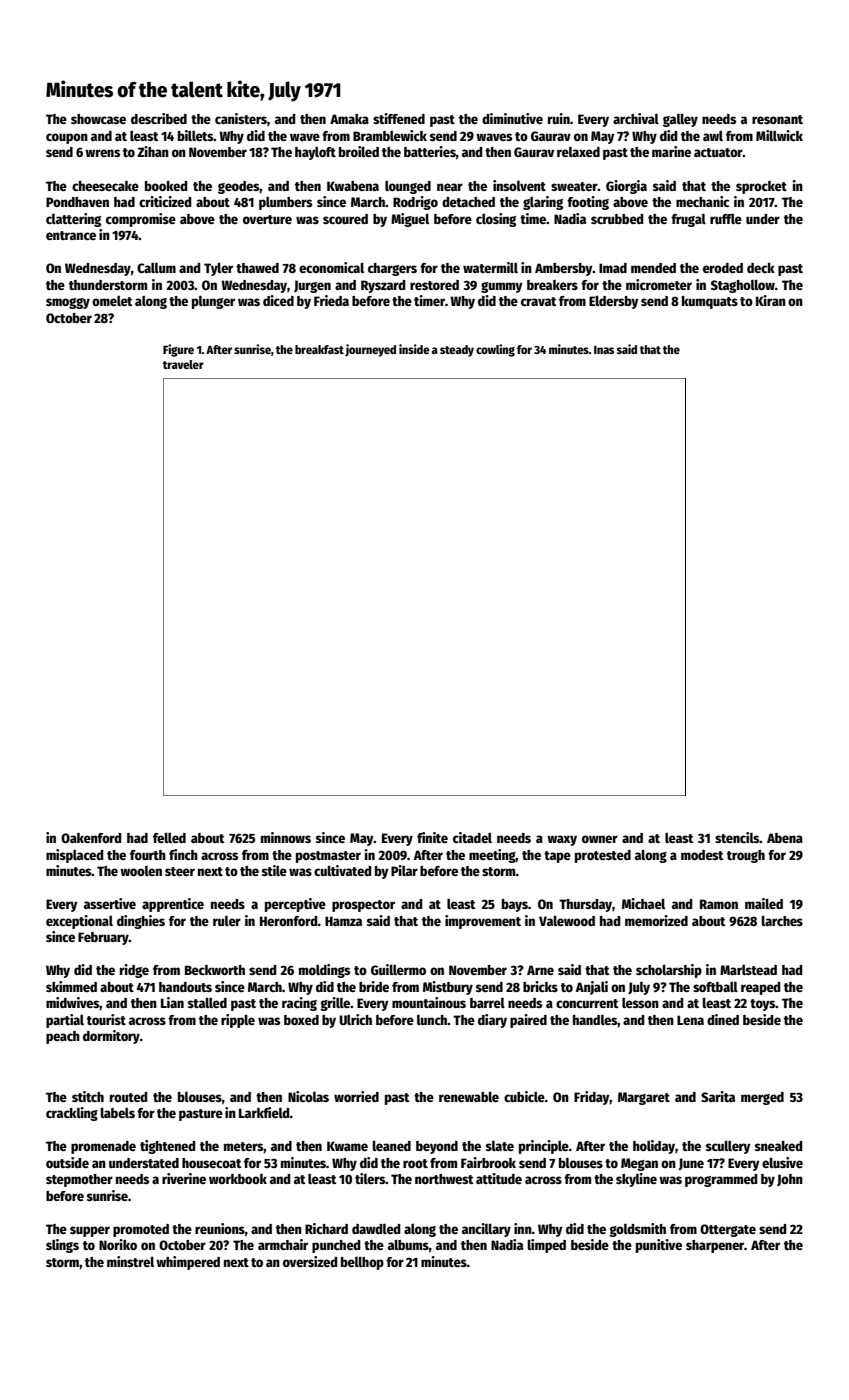 The height and width of the page is (1400, 849). I want to click on ruin, so click(559, 118).
